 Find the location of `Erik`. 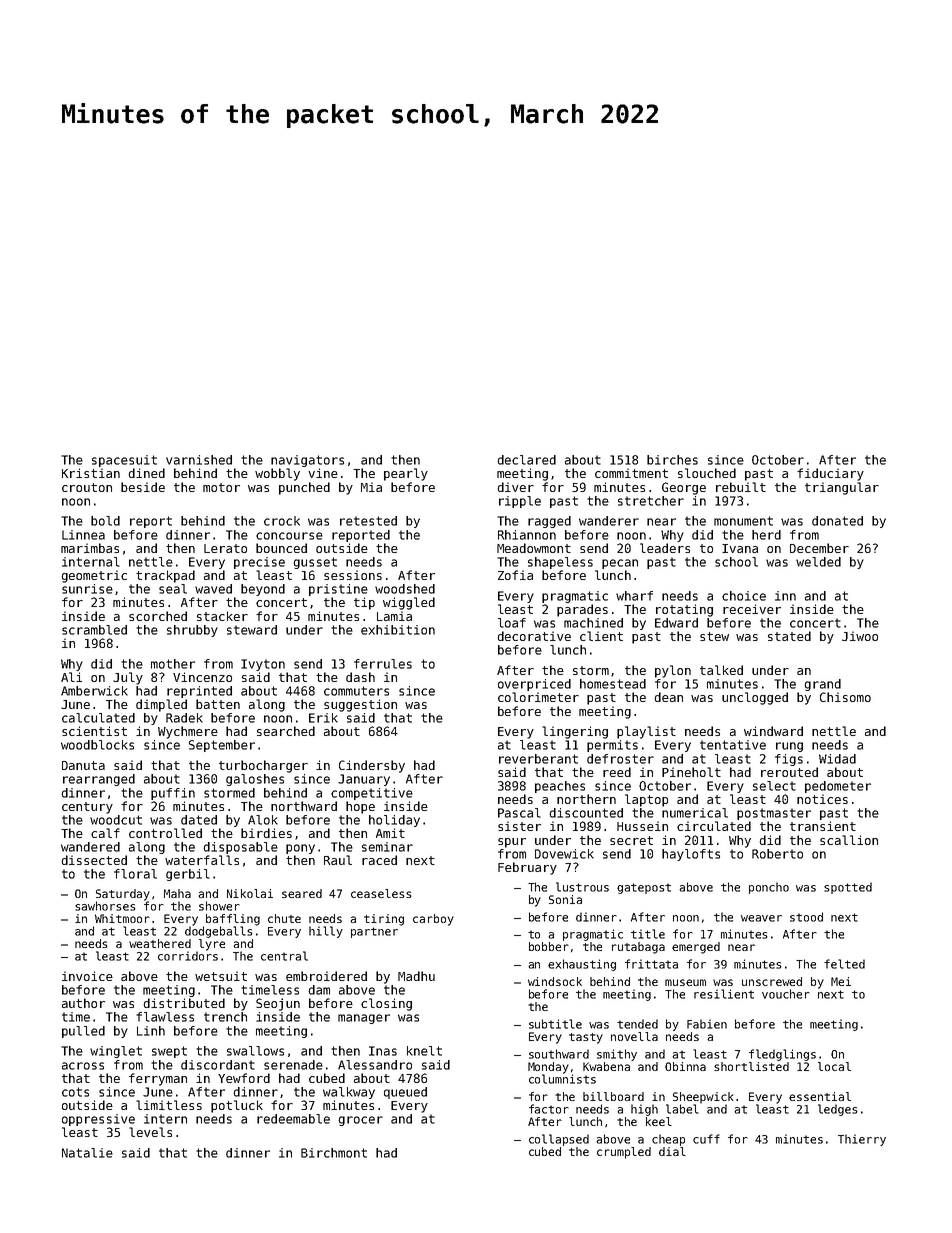

Erik is located at coordinates (323, 718).
